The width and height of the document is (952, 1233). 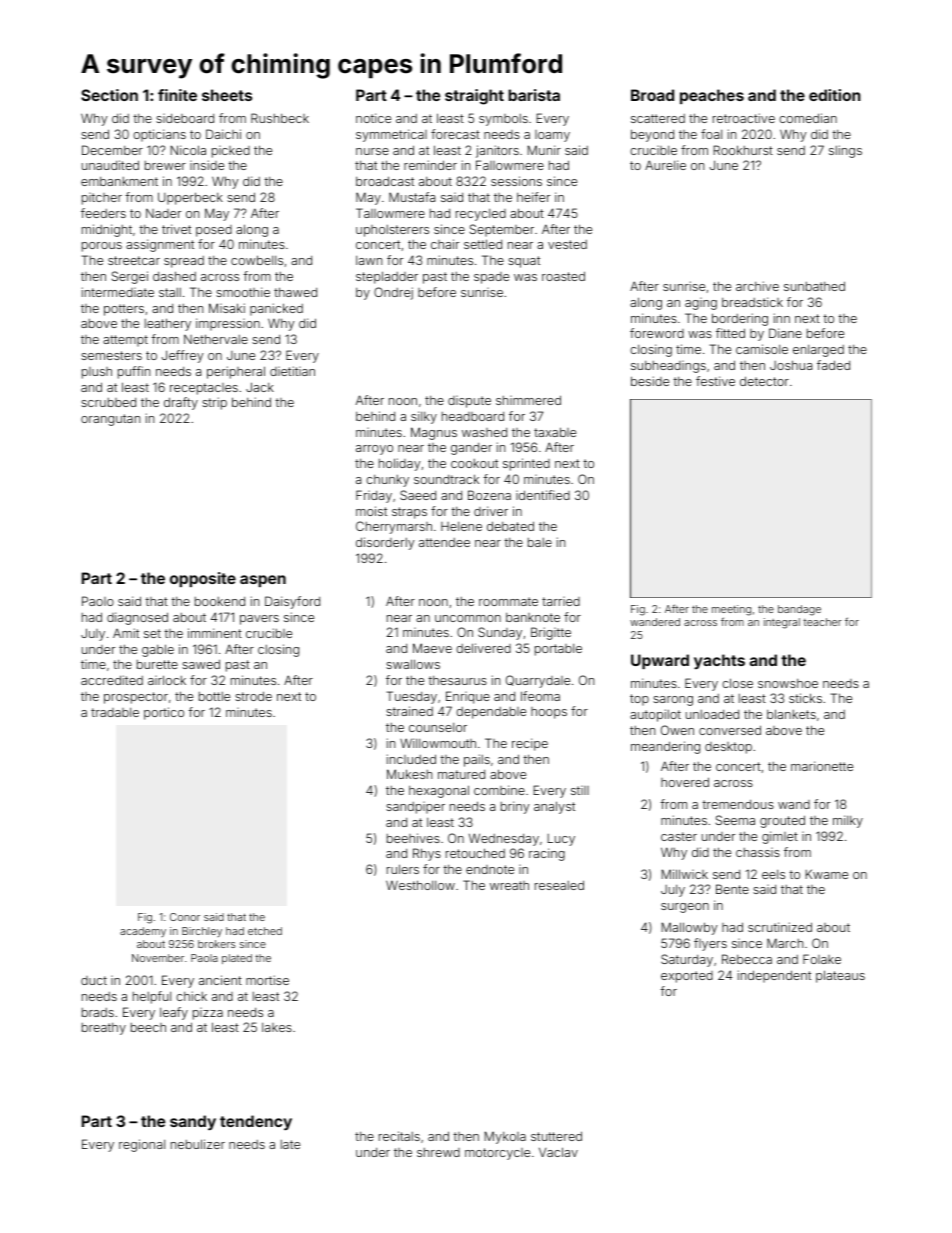 I want to click on exported, so click(x=687, y=977).
